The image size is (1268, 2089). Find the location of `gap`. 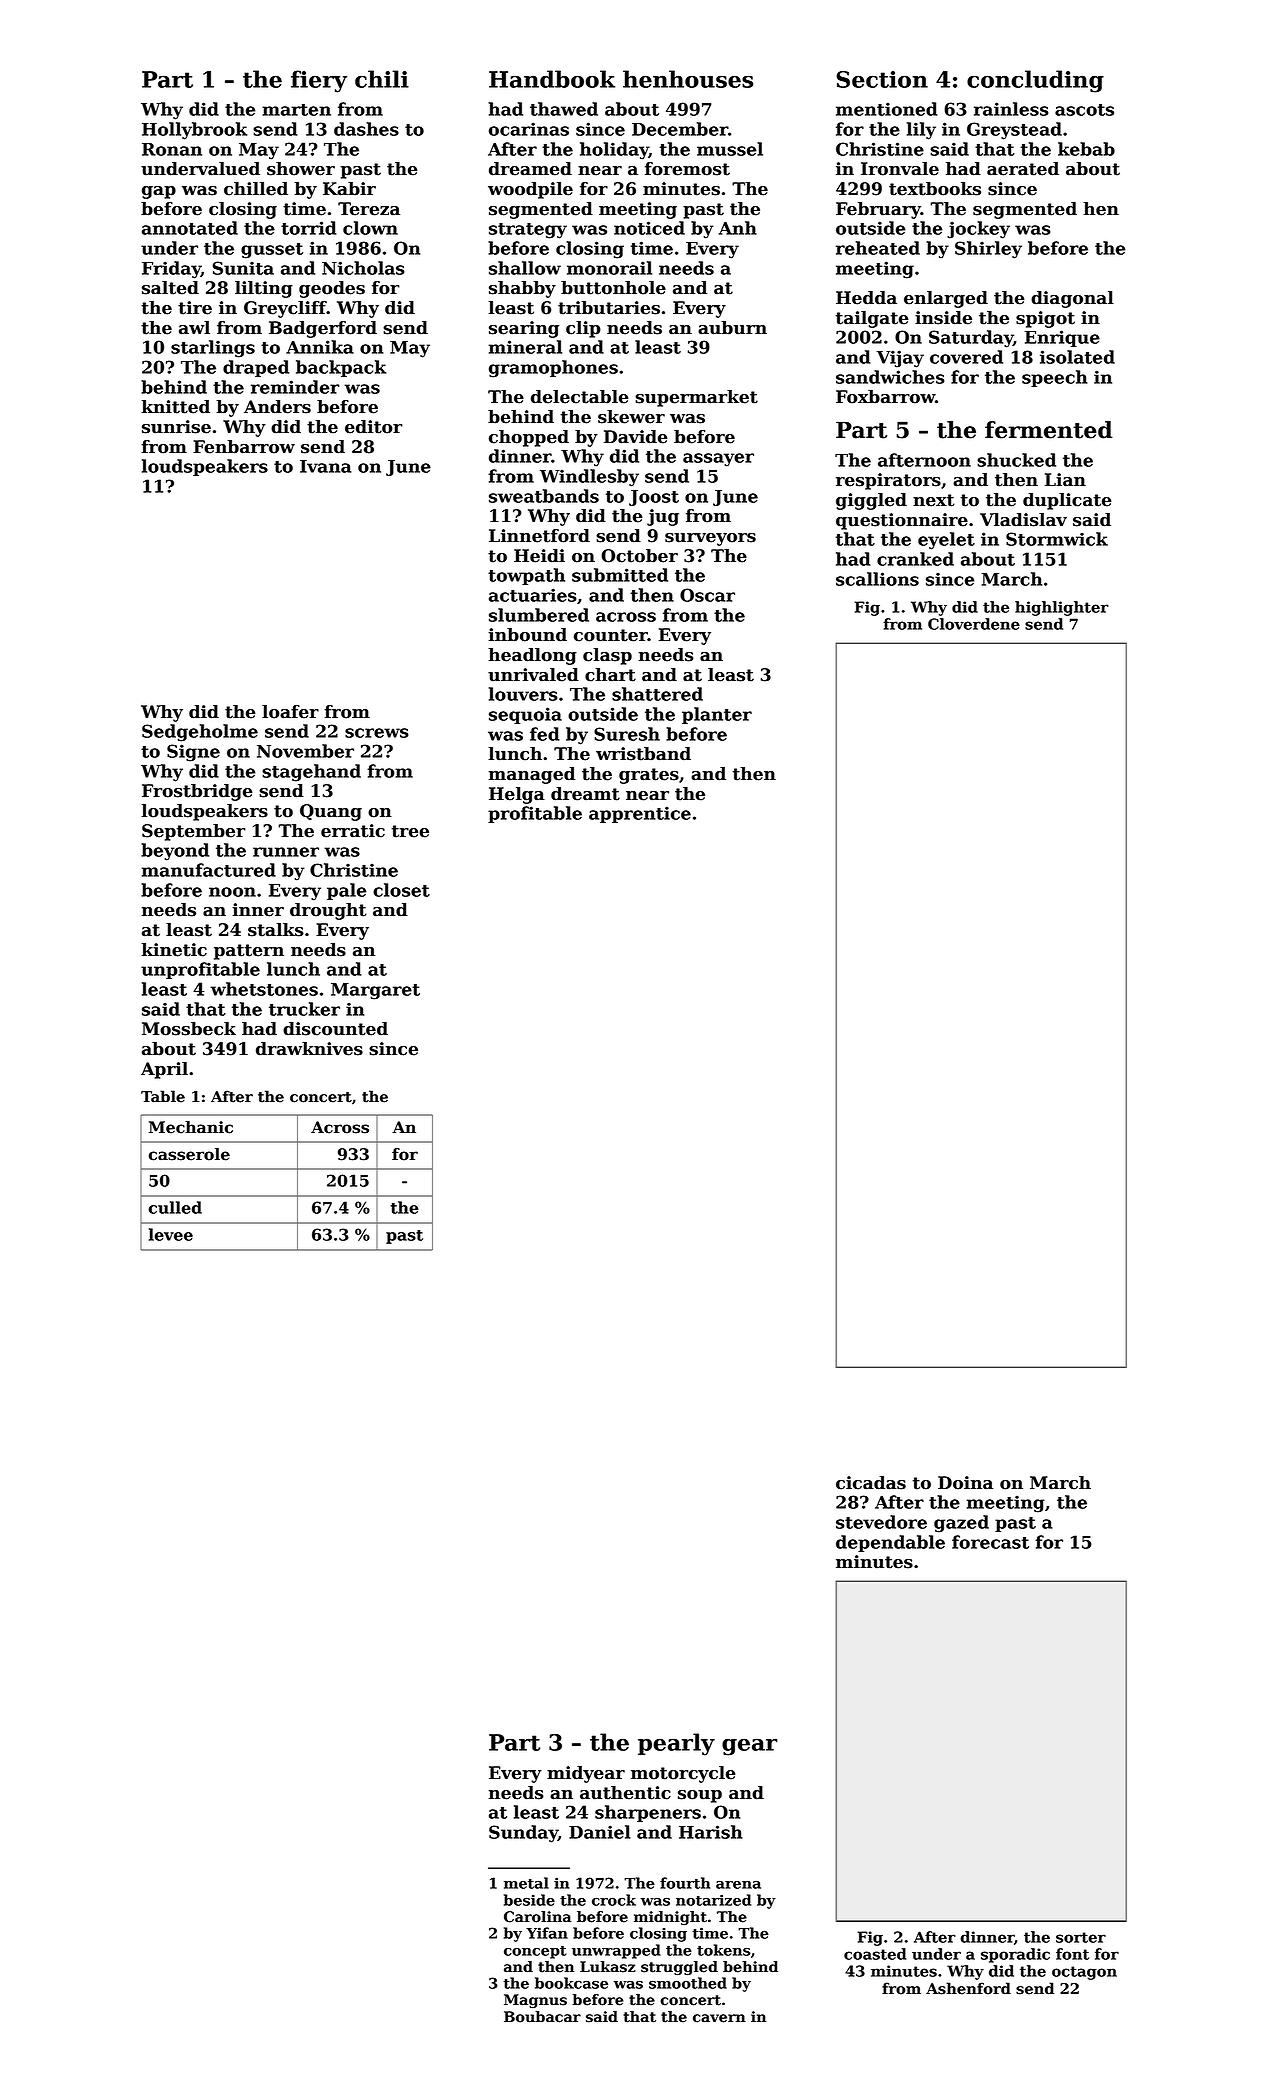

gap is located at coordinates (159, 192).
